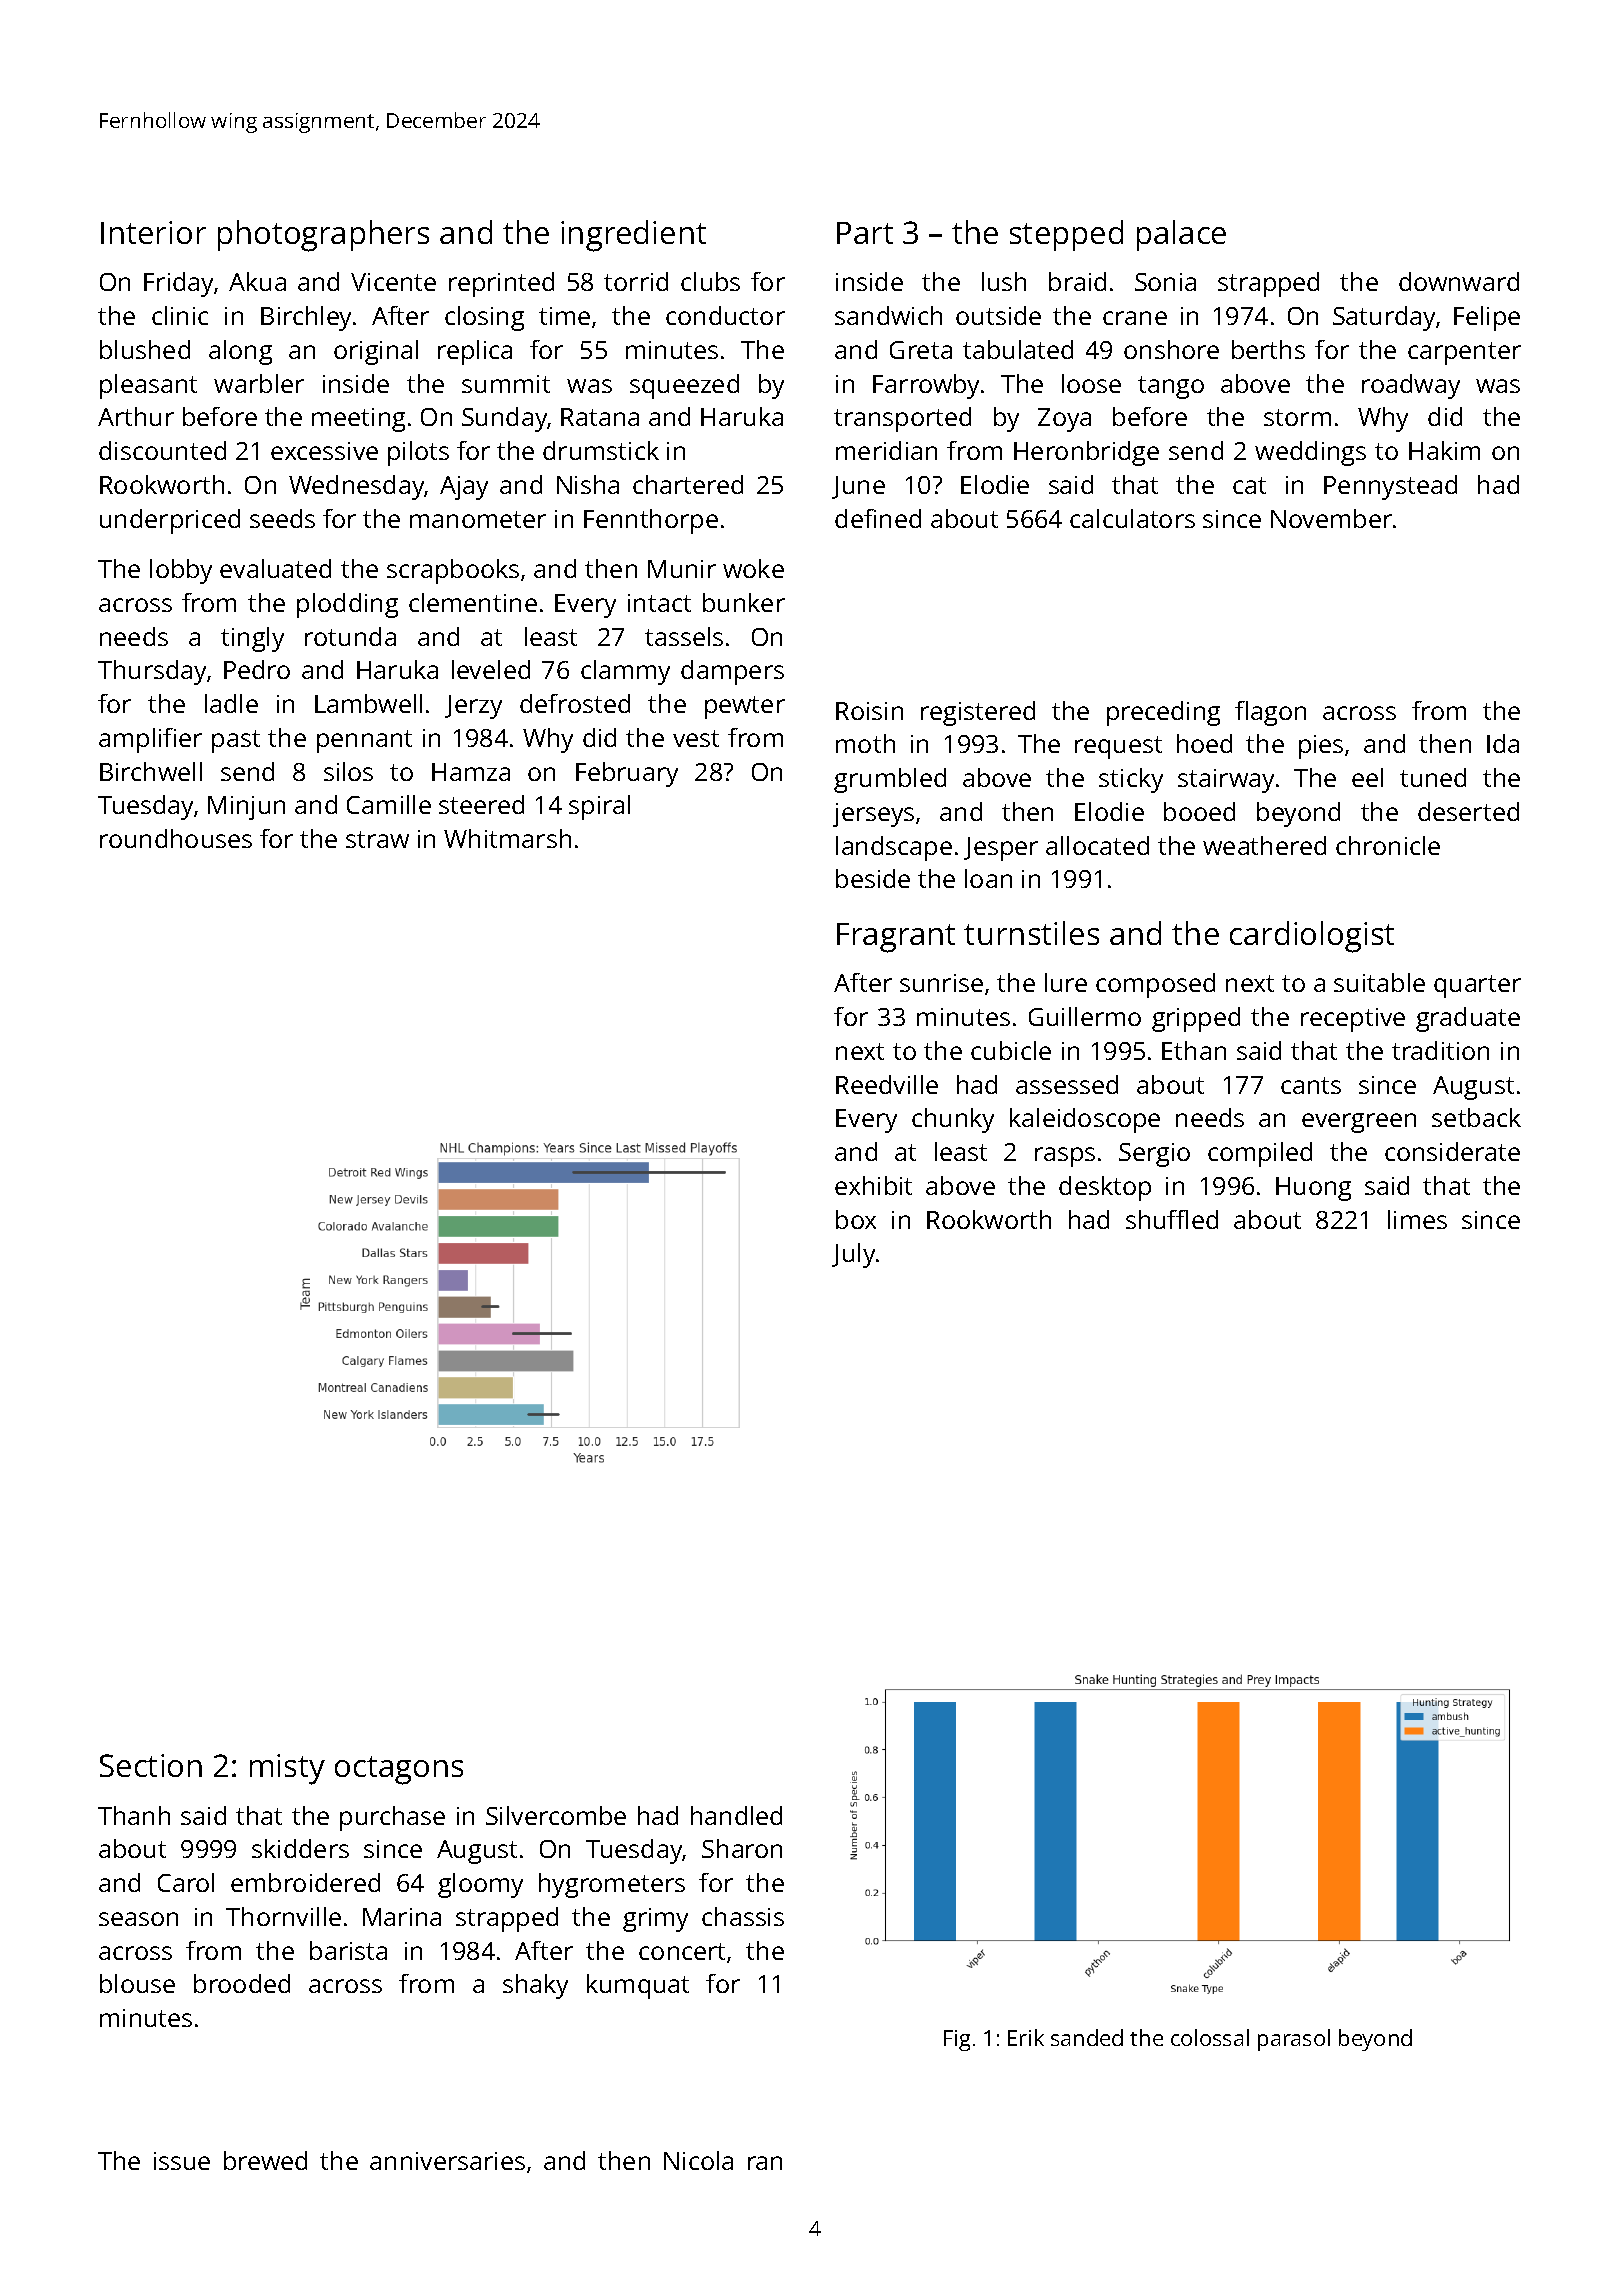 The image size is (1620, 2292). What do you see at coordinates (856, 1219) in the screenshot?
I see `box` at bounding box center [856, 1219].
